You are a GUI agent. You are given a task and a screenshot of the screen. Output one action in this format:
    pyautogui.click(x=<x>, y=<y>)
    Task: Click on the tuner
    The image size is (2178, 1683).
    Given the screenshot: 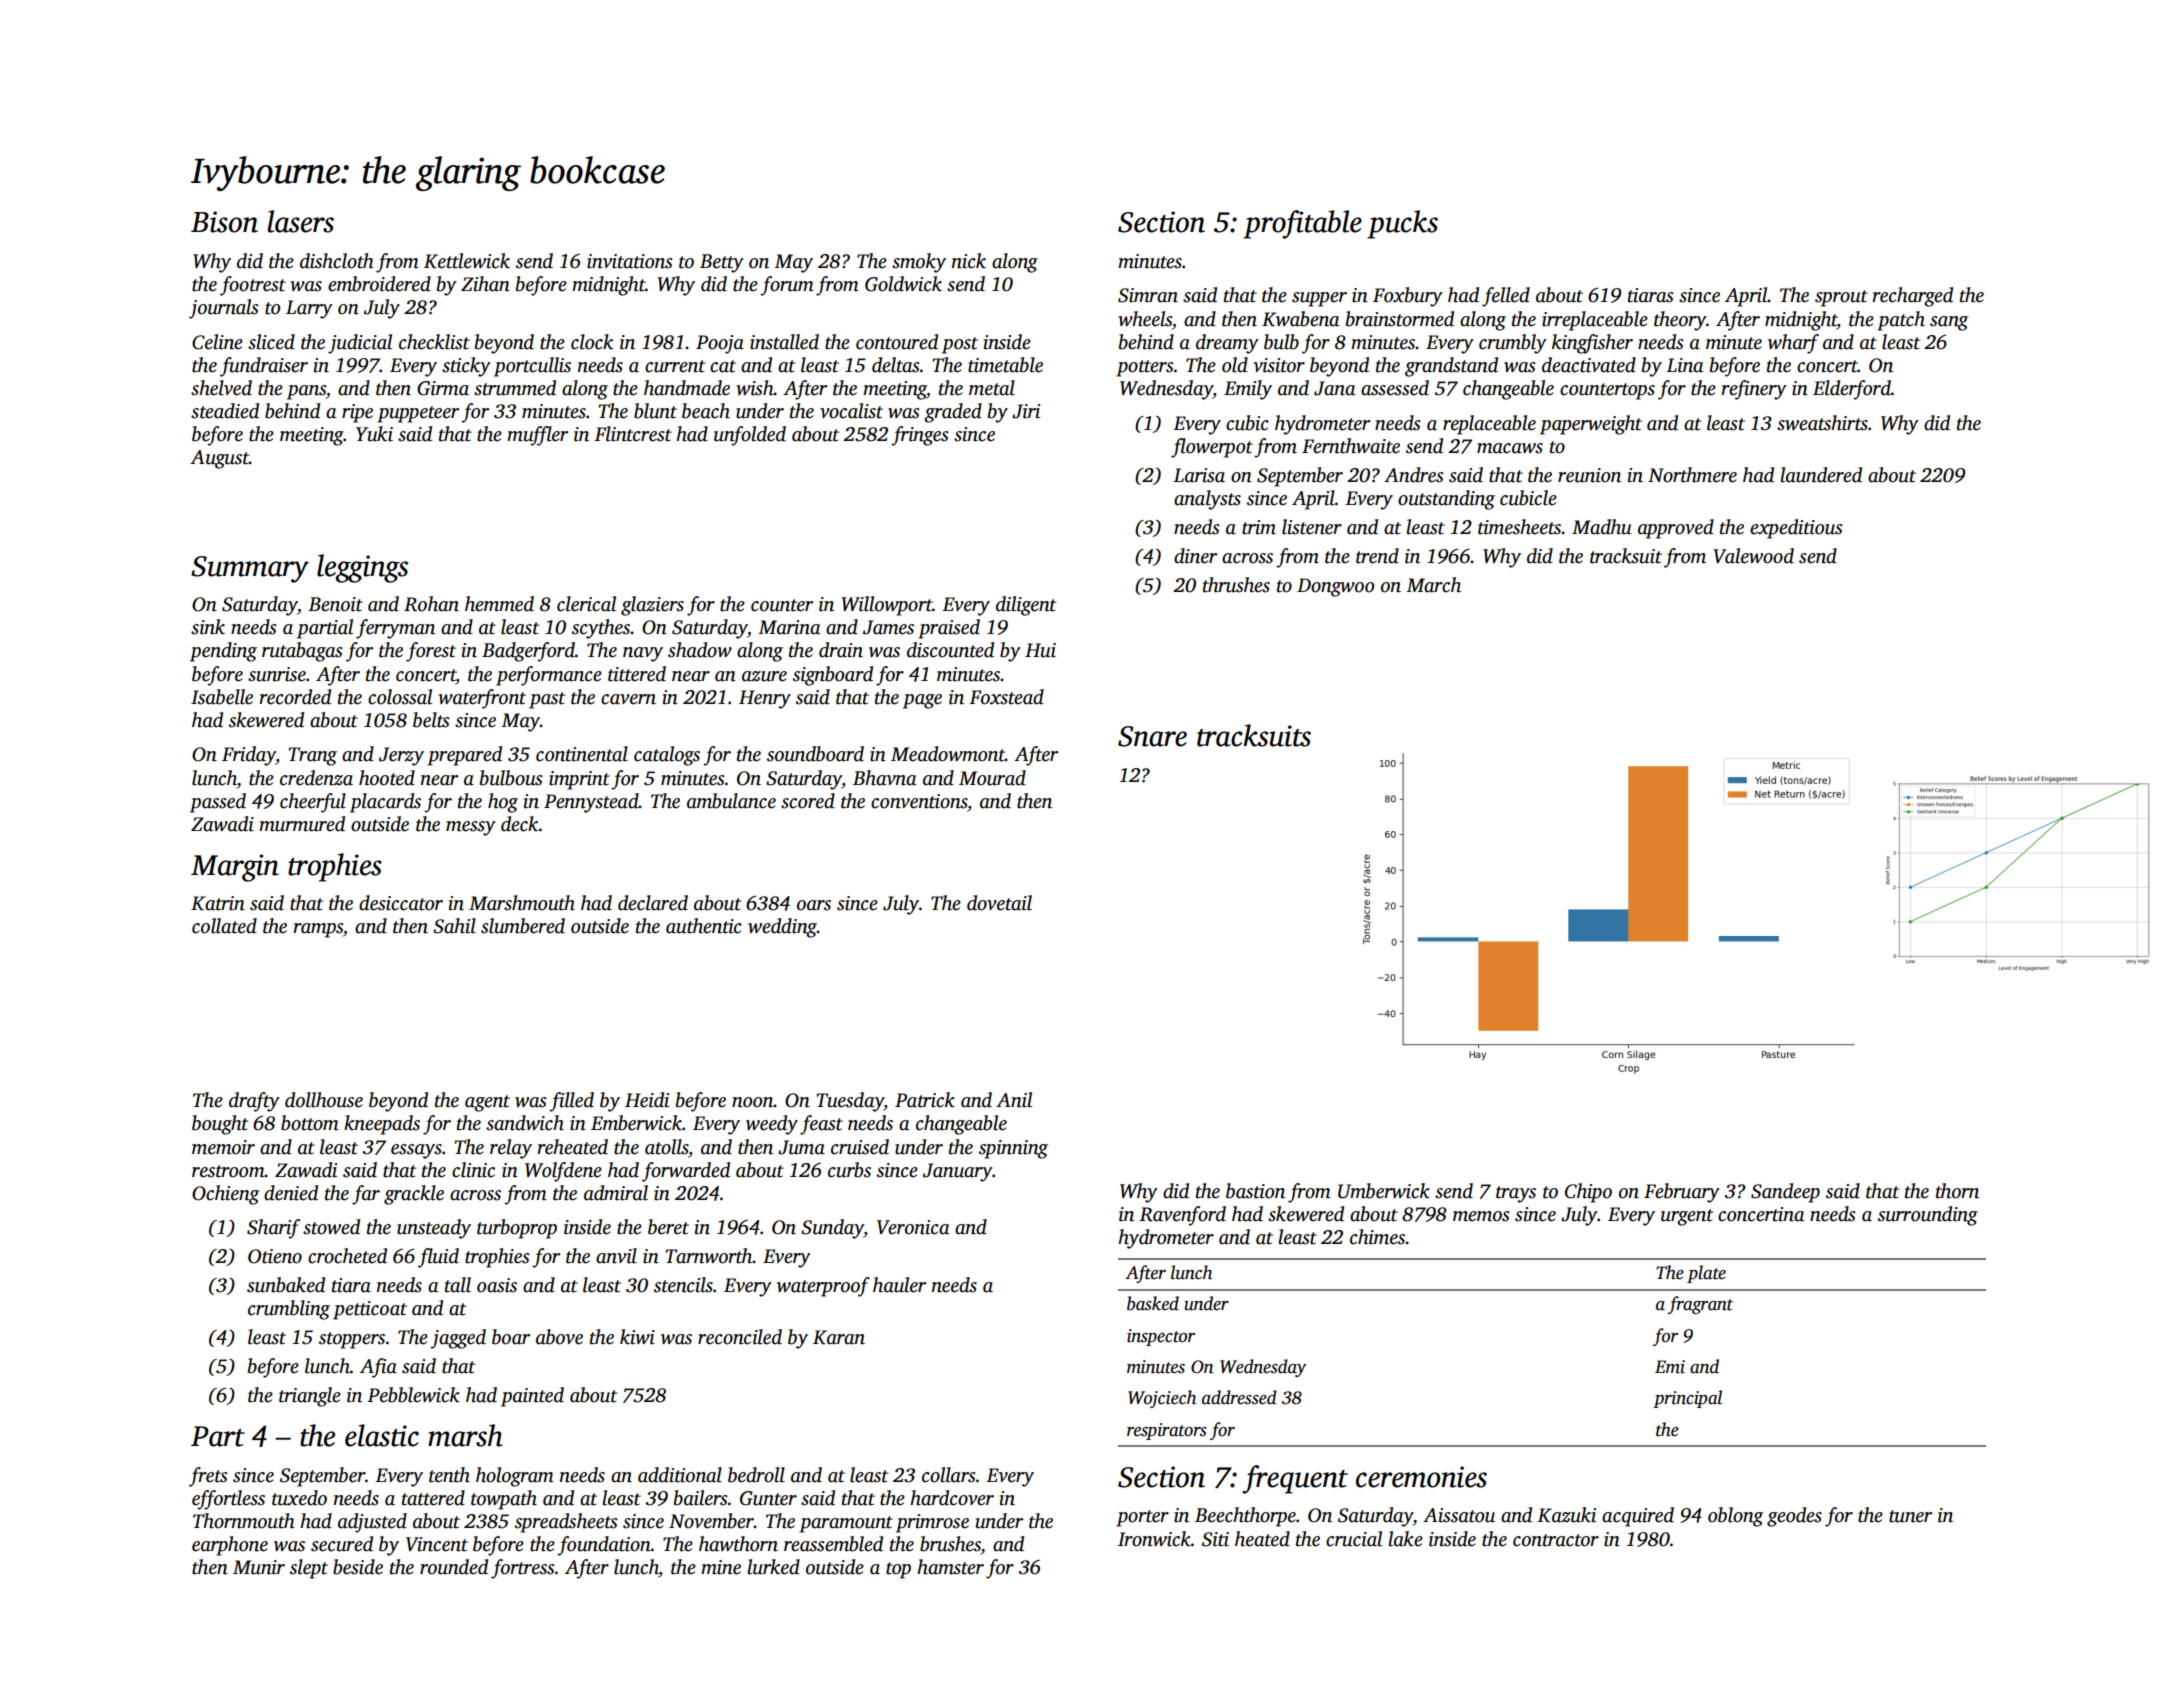 What is the action you would take?
    pyautogui.click(x=1910, y=1516)
